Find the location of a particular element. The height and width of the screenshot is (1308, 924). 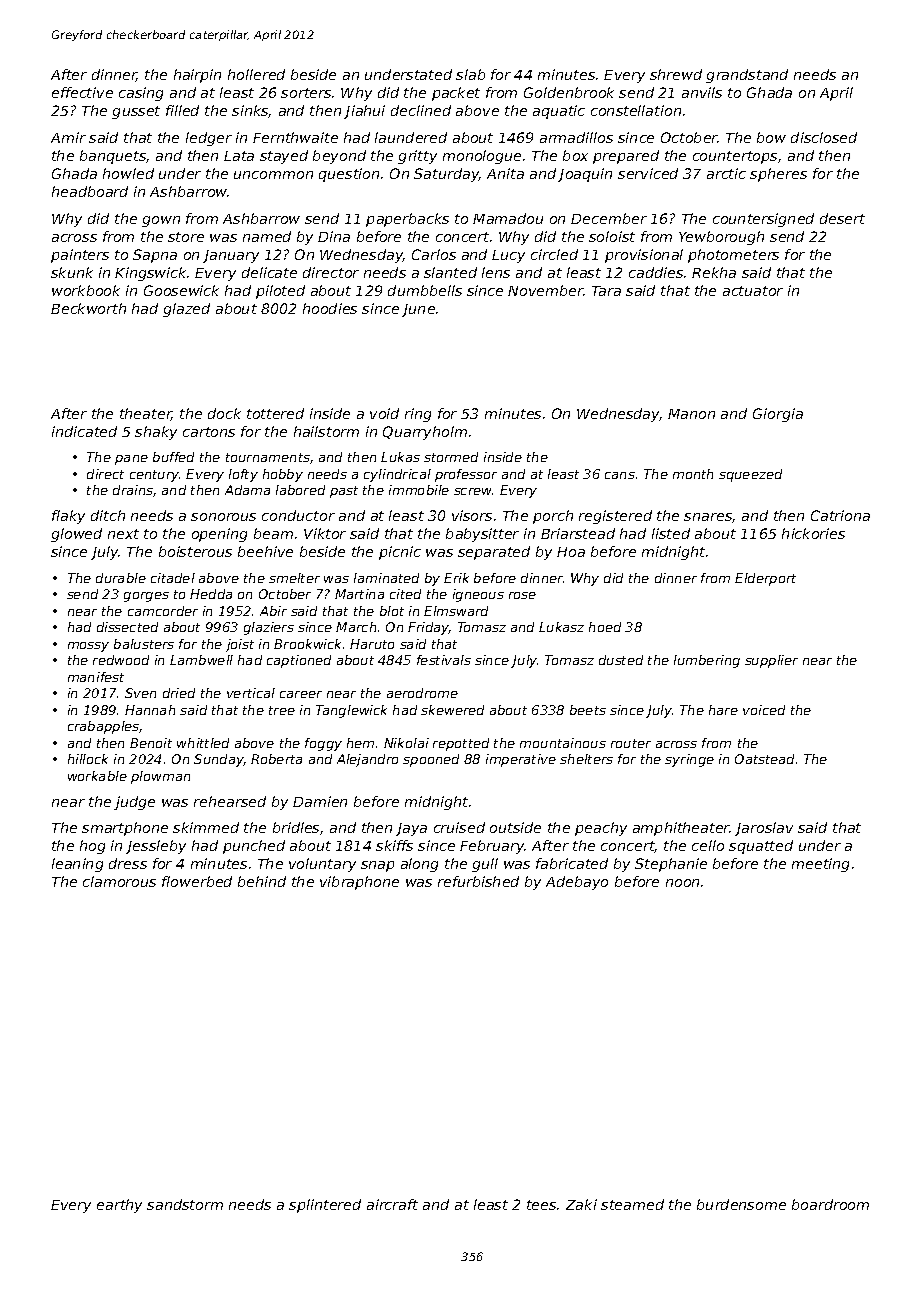

cited is located at coordinates (405, 594).
